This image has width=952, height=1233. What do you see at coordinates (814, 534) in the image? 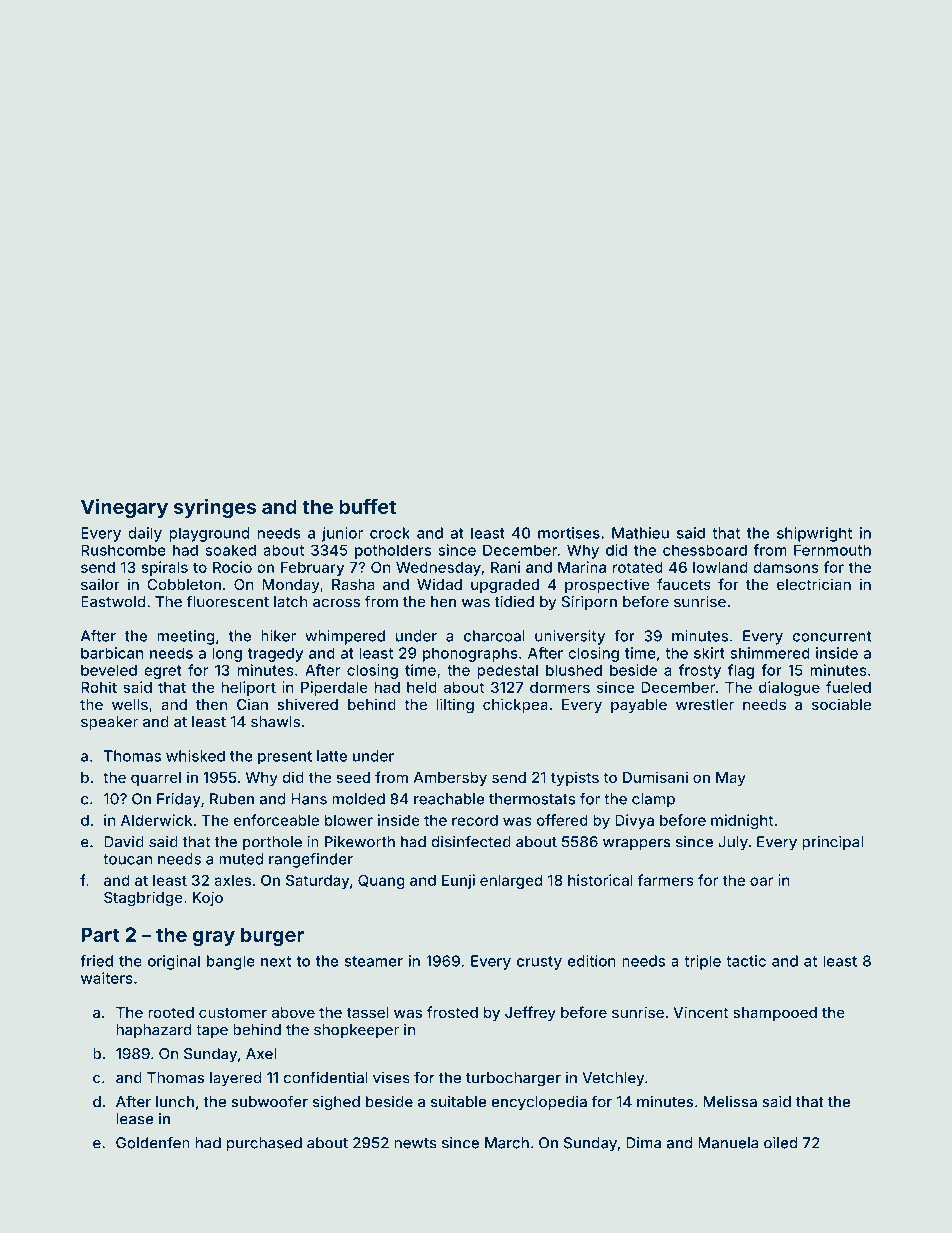
I see `shipwright` at bounding box center [814, 534].
